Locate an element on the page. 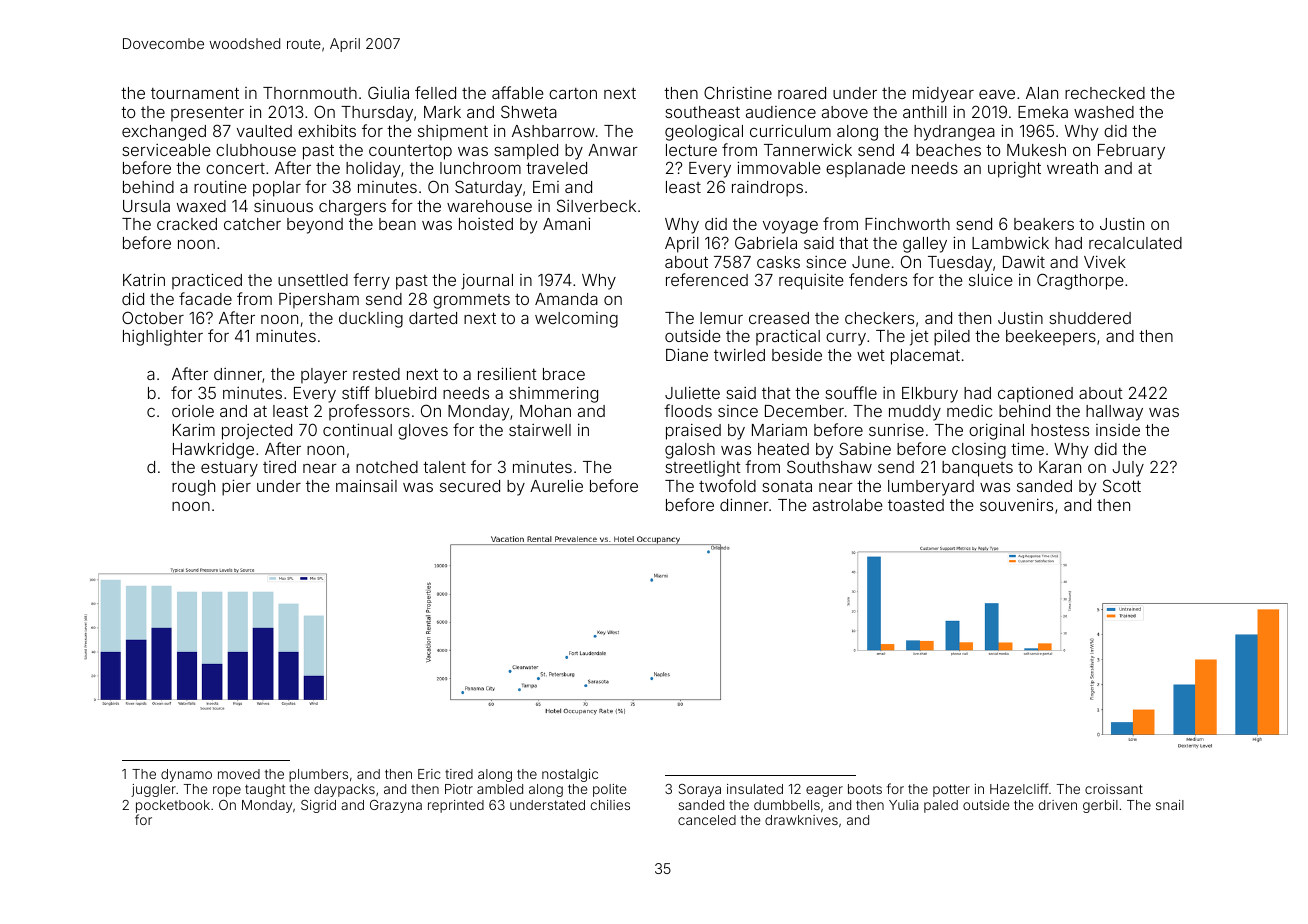 Image resolution: width=1308 pixels, height=924 pixels. insulated is located at coordinates (755, 789).
